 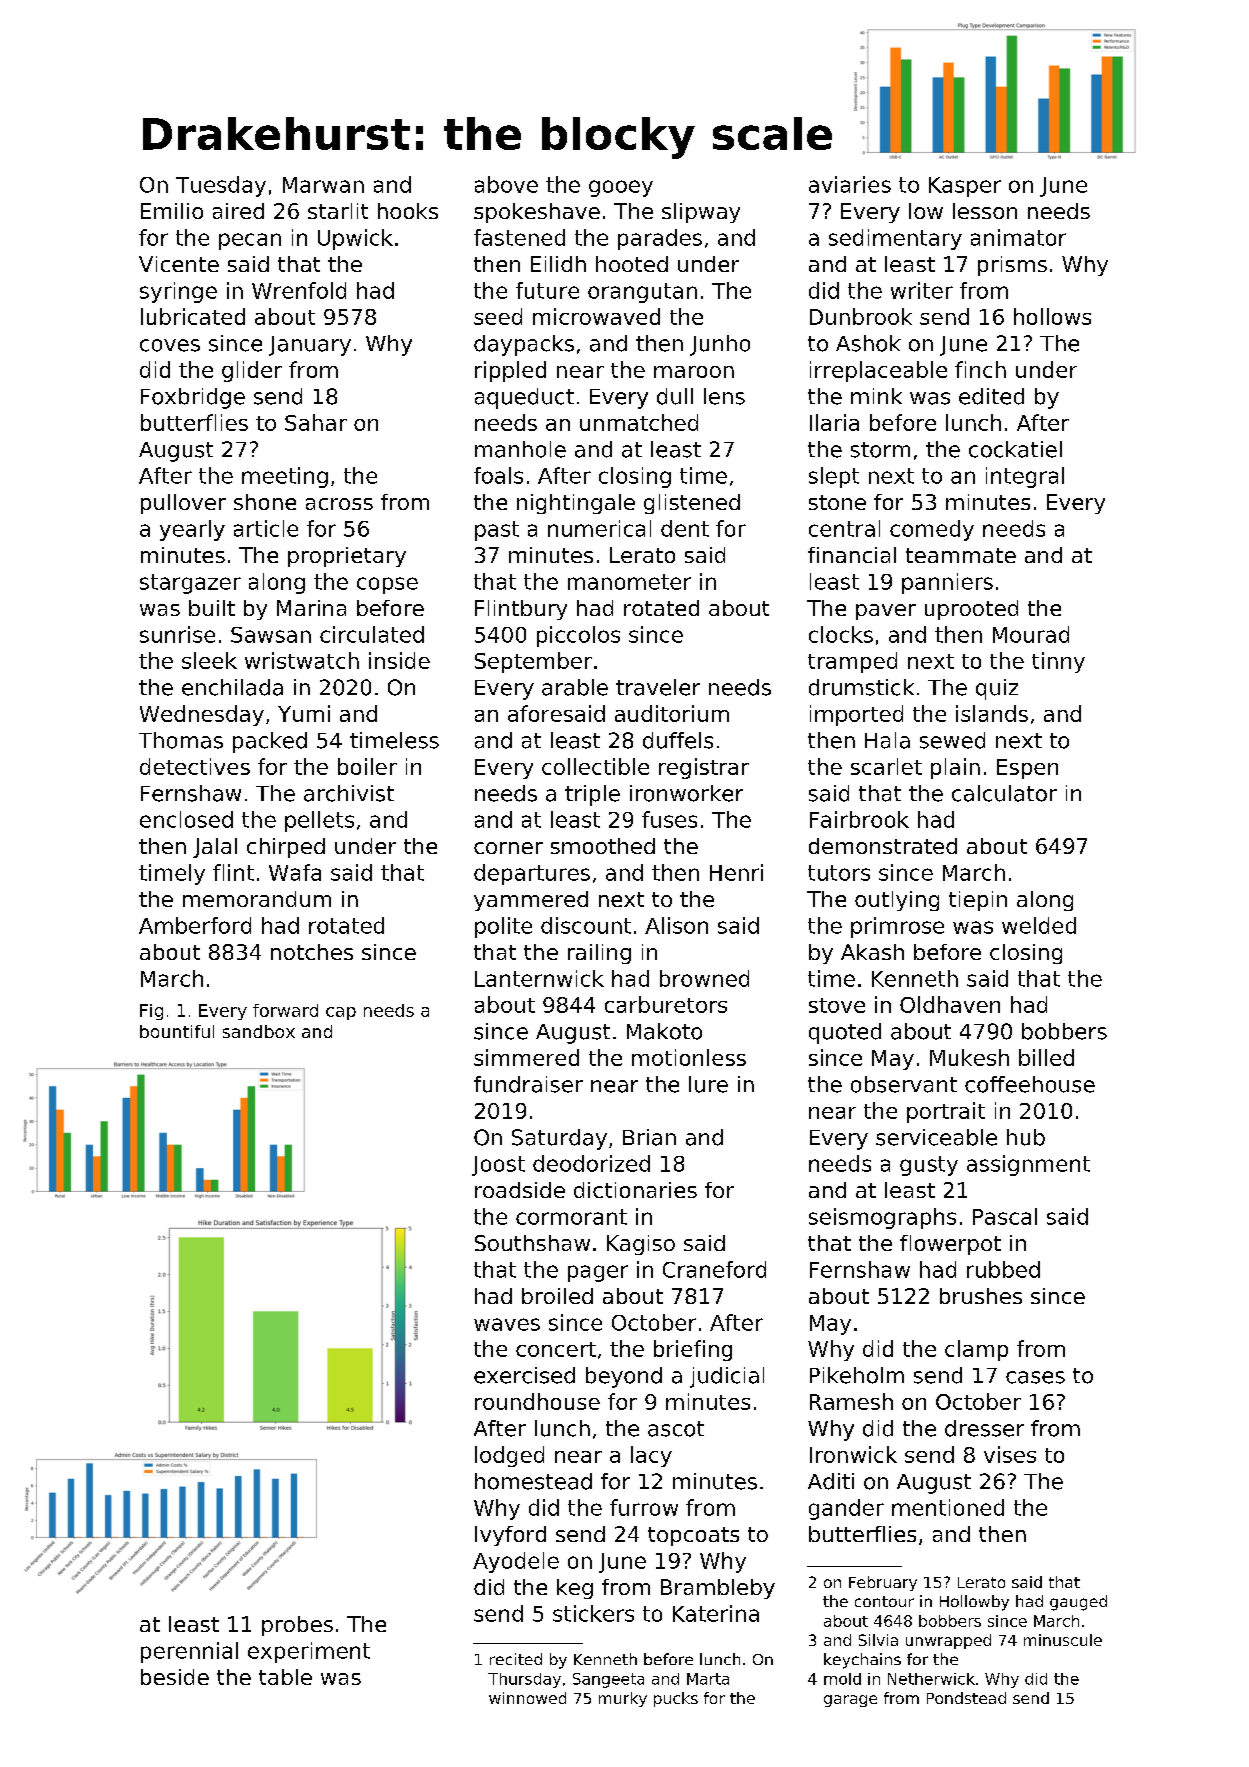 What do you see at coordinates (714, 1269) in the image?
I see `Craneford` at bounding box center [714, 1269].
